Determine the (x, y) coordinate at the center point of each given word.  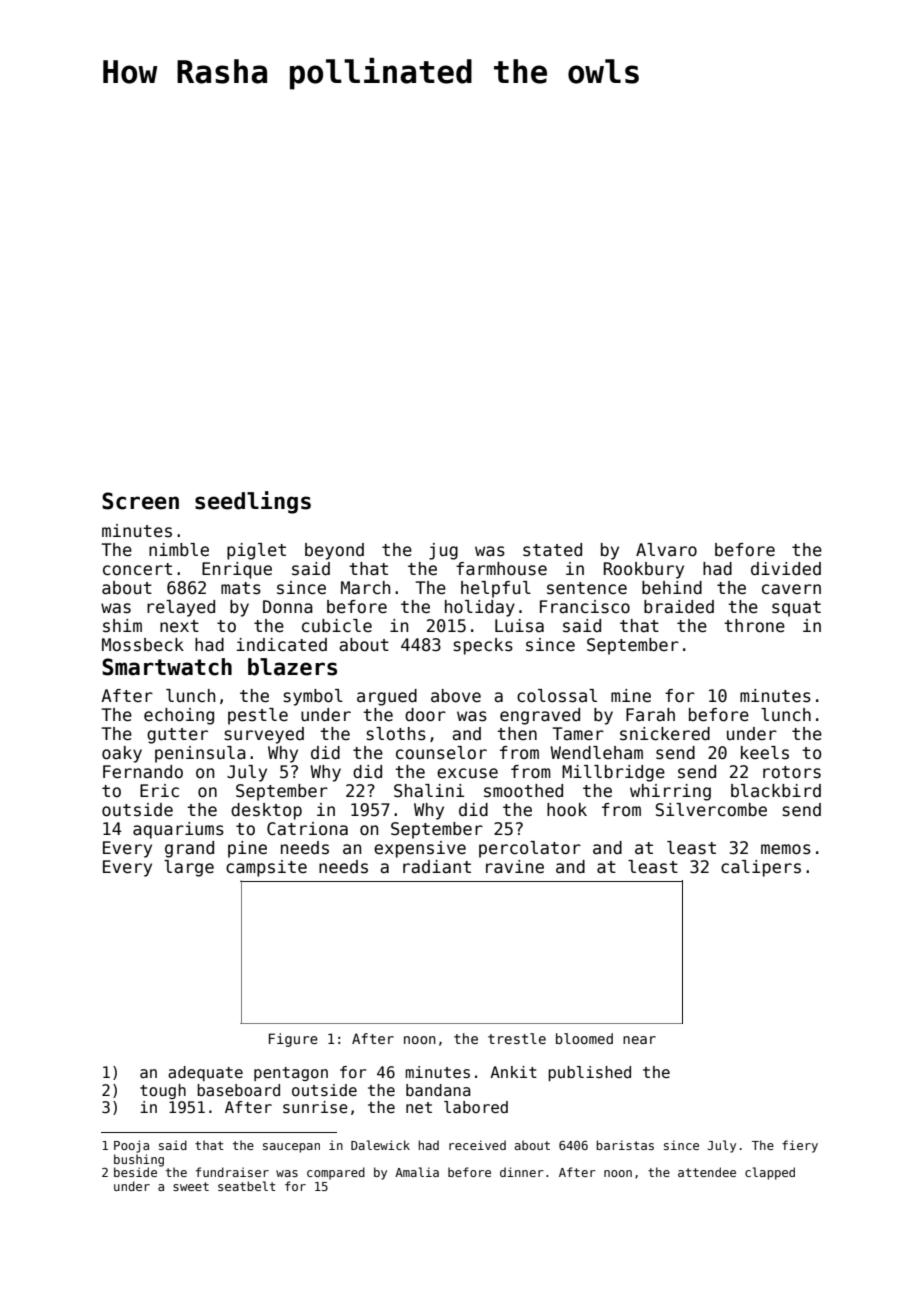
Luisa (519, 626)
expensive (420, 849)
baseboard (238, 1090)
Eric (159, 790)
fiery (800, 1146)
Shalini (429, 791)
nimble (179, 550)
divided (786, 569)
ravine (515, 867)
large (189, 868)
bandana (438, 1090)
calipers (761, 868)
